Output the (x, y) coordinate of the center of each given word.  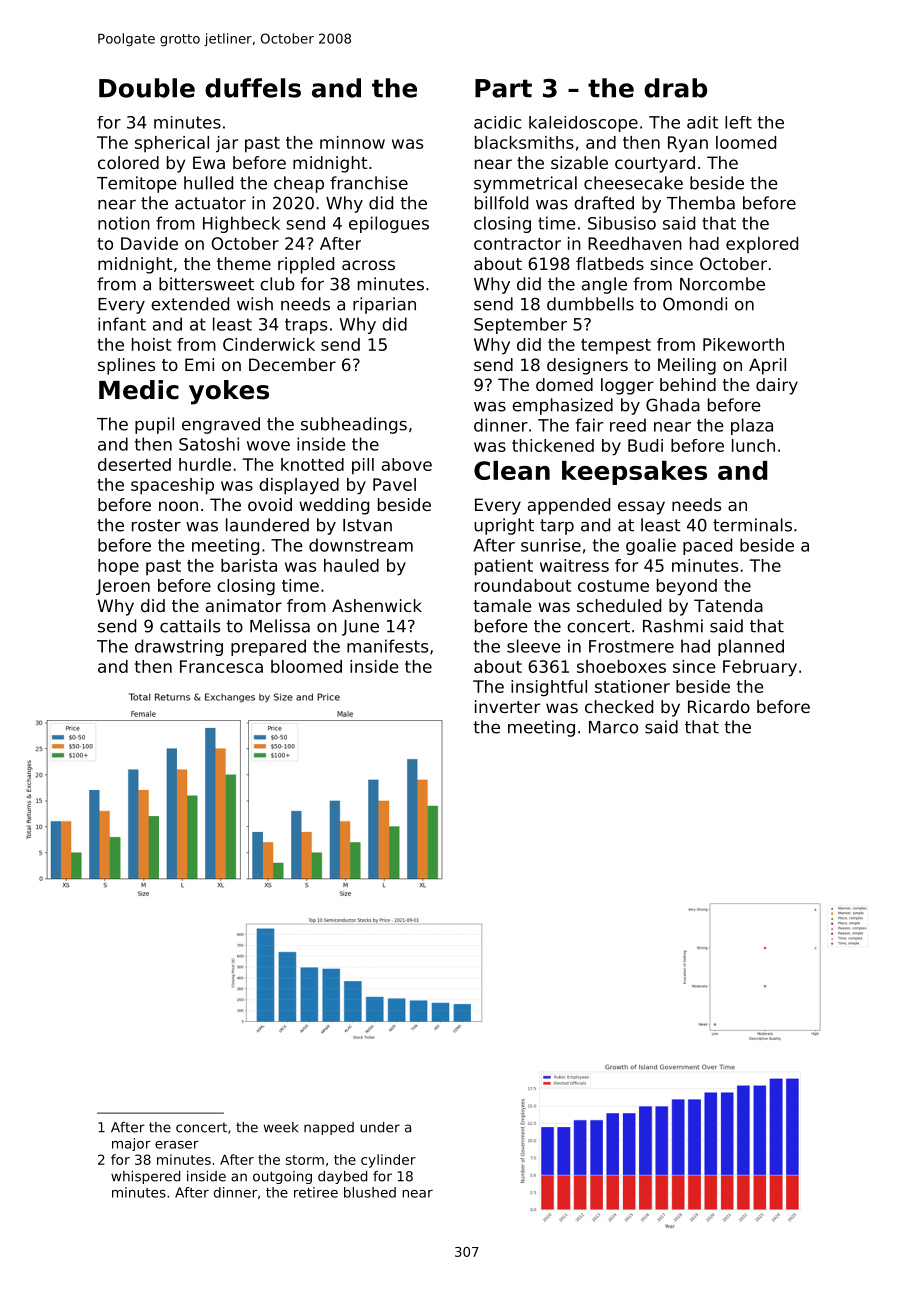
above (407, 464)
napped (329, 1128)
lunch (753, 445)
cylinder (388, 1161)
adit (702, 122)
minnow (352, 142)
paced (707, 546)
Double (147, 88)
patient (504, 567)
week (281, 1127)
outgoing (282, 1177)
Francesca (221, 666)
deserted (134, 464)
